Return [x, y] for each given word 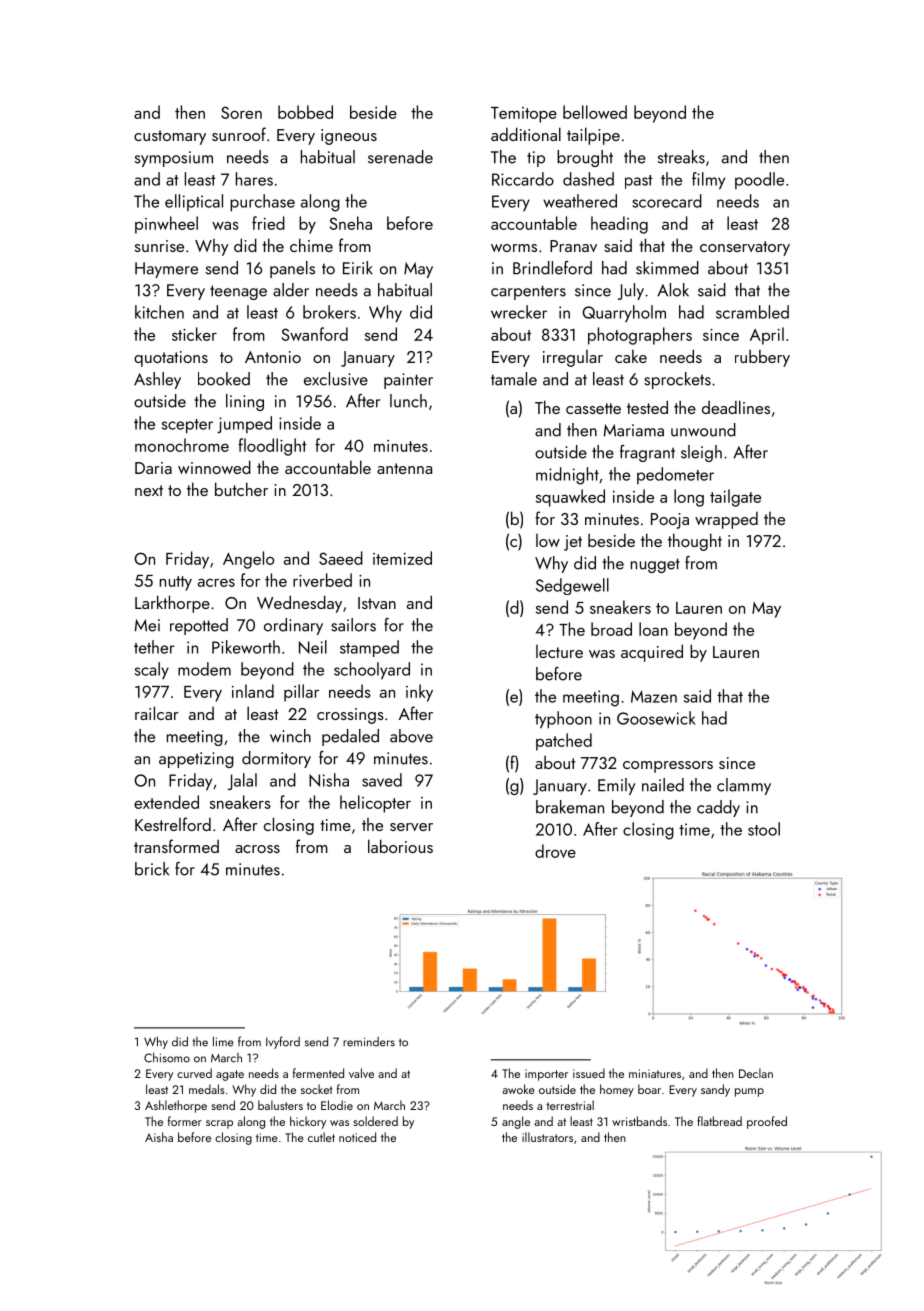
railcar [157, 713]
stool [764, 829]
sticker [194, 334]
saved [382, 780]
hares [254, 179]
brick [152, 869]
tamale [514, 379]
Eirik [358, 268]
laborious [400, 846]
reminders [369, 1042]
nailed [663, 785]
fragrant [647, 453]
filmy [708, 181]
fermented [318, 1073]
